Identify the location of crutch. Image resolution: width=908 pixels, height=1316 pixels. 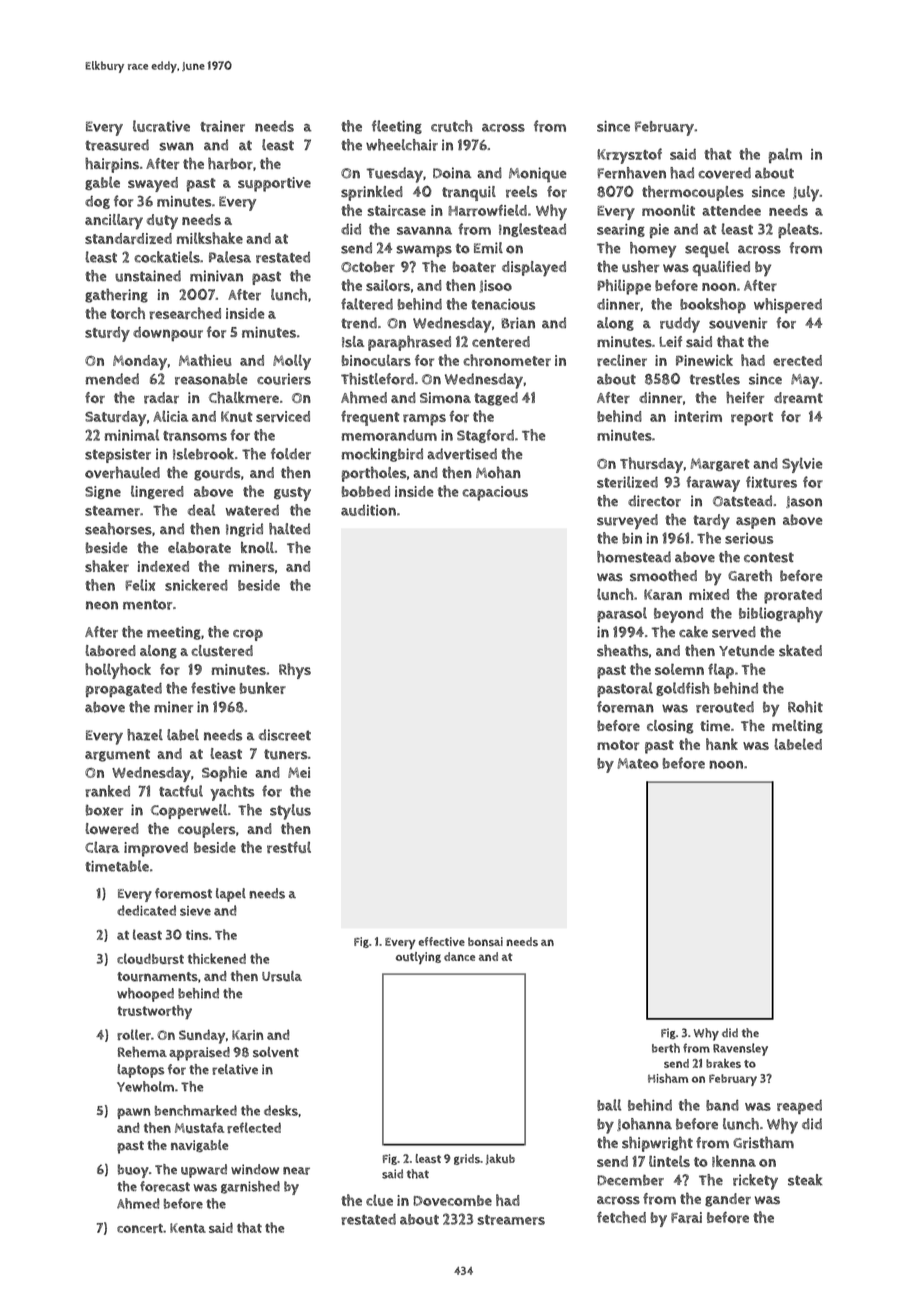
(452, 126).
